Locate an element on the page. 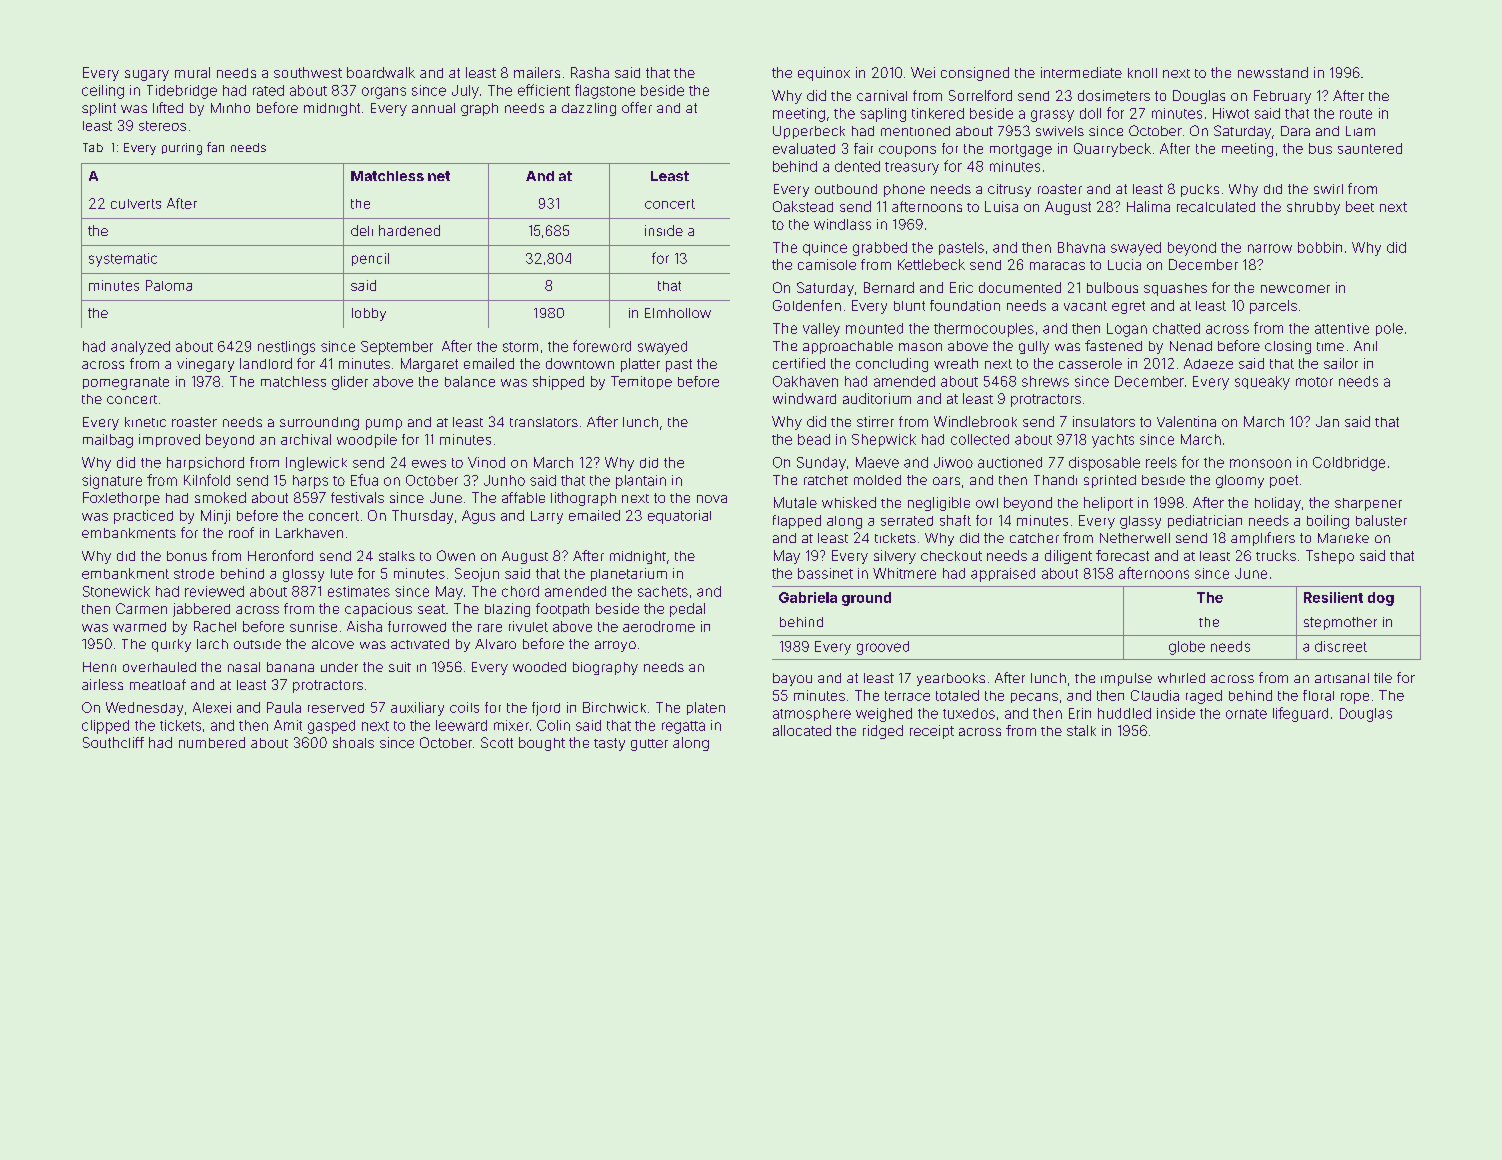 The width and height of the document is (1502, 1160). sauntered is located at coordinates (1370, 148).
